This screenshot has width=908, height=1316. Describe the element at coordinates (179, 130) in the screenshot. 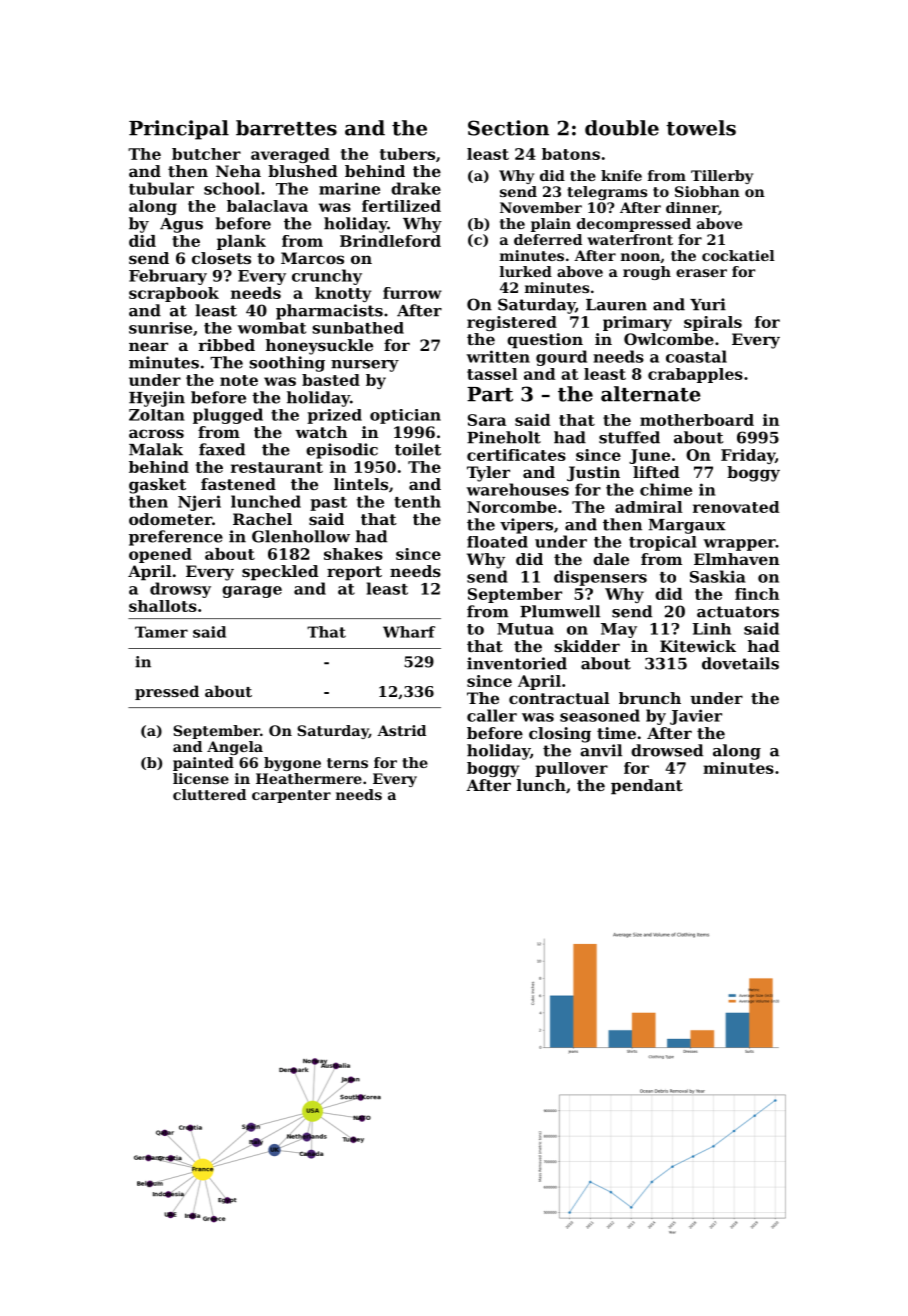

I see `Principal` at that location.
